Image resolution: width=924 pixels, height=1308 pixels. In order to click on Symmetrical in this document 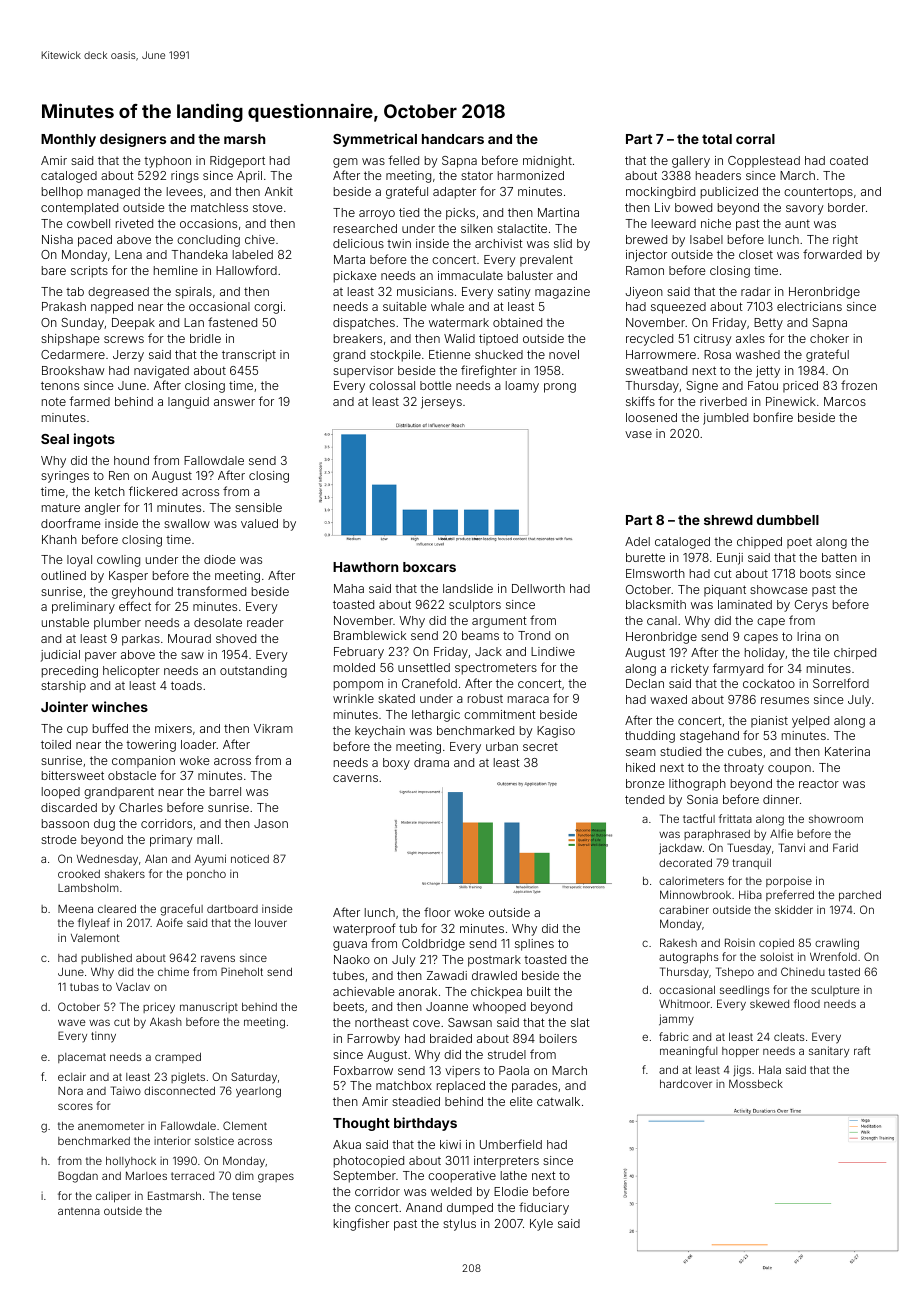, I will do `click(375, 140)`.
